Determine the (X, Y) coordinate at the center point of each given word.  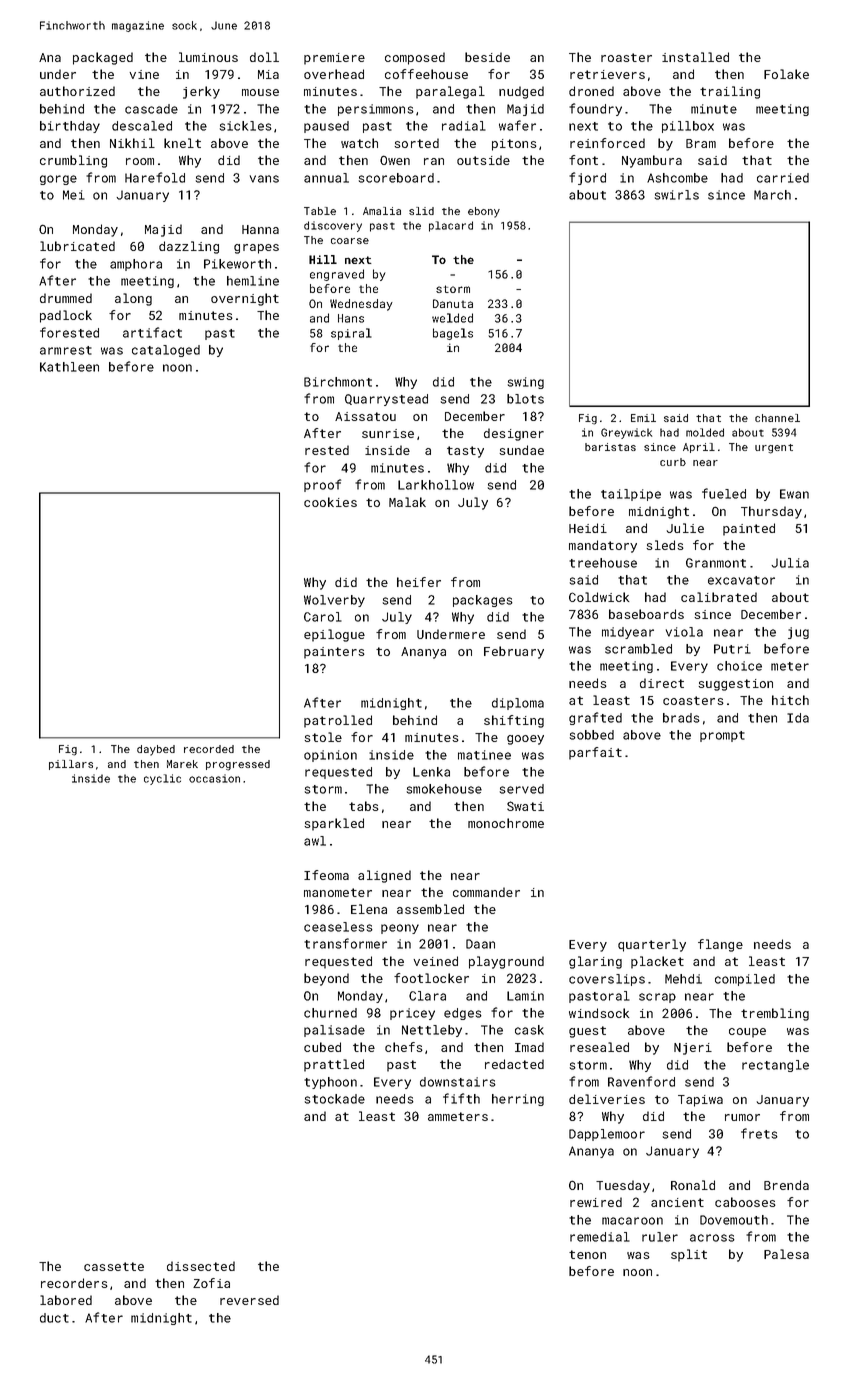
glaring (595, 962)
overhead (334, 74)
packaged (103, 58)
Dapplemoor (607, 1135)
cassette (114, 1266)
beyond (326, 979)
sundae (521, 450)
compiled (745, 980)
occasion (214, 778)
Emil (643, 418)
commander (486, 892)
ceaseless (338, 927)
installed (695, 57)
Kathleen (69, 367)
